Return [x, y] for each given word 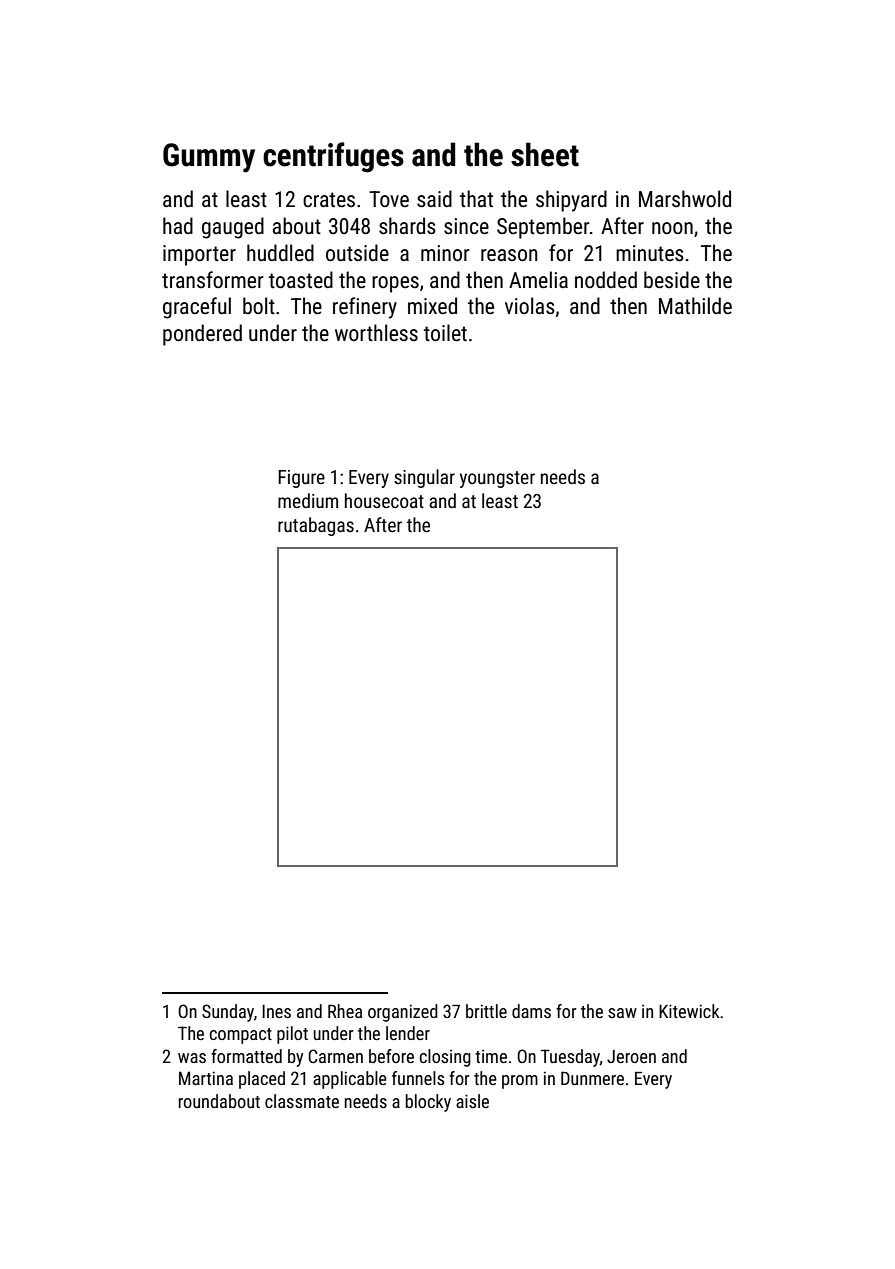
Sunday [228, 1013]
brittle [486, 1011]
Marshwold [685, 198]
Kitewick [689, 1011]
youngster [497, 479]
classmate [302, 1101]
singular [424, 478]
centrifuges [333, 157]
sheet [545, 154]
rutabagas [316, 526]
